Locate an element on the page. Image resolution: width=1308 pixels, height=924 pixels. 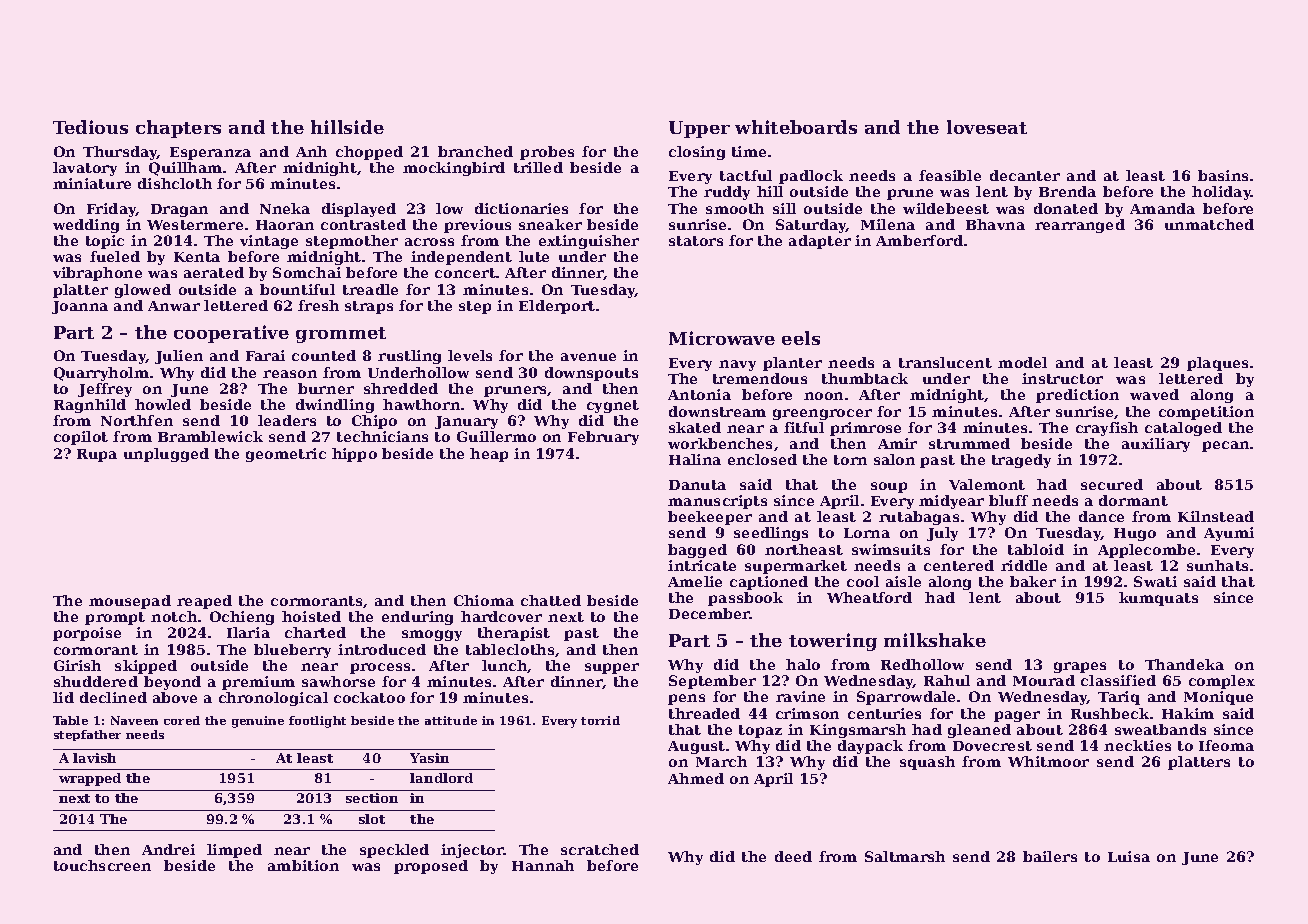
January is located at coordinates (466, 422).
